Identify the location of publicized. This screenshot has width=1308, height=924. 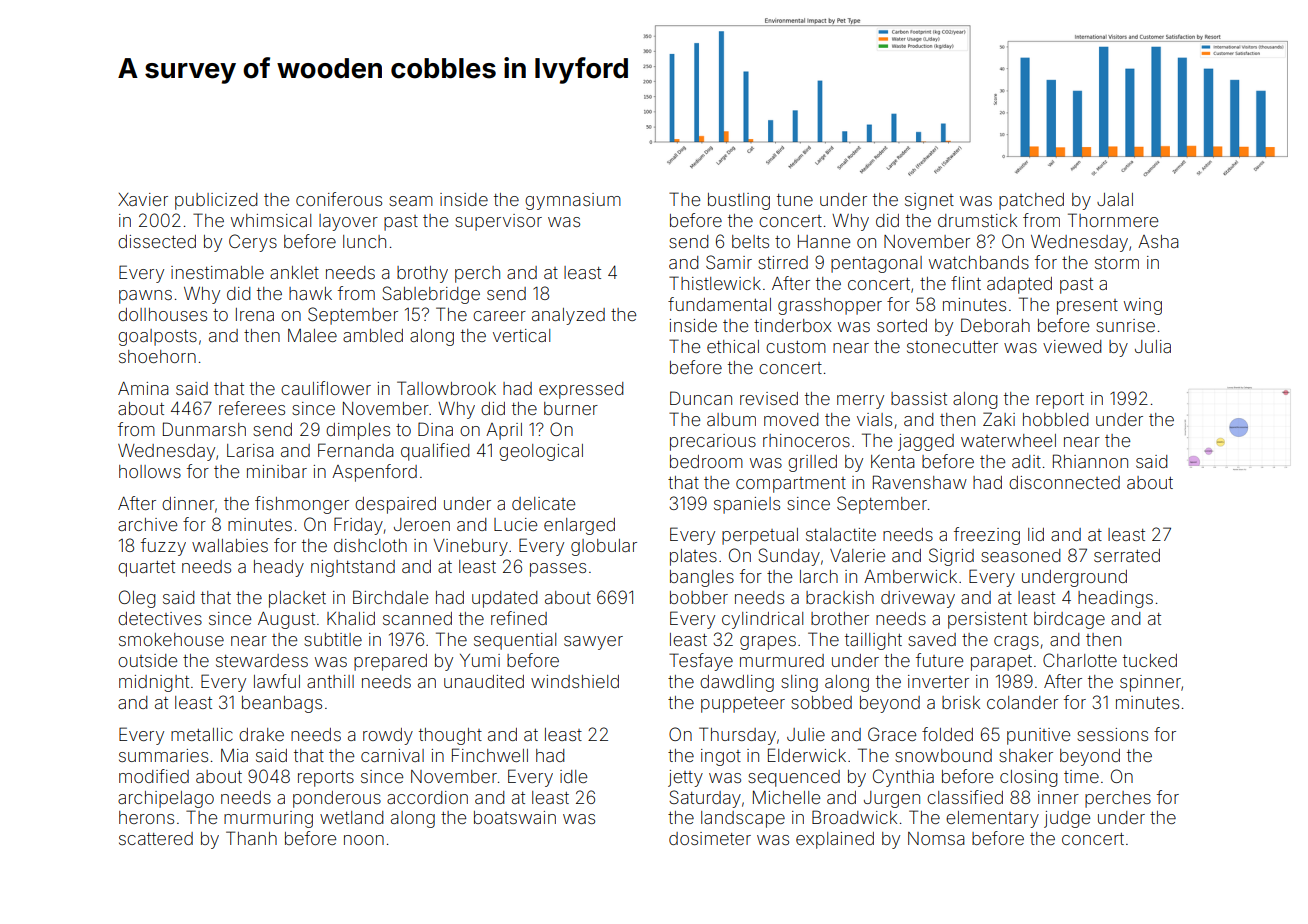
(216, 201).
